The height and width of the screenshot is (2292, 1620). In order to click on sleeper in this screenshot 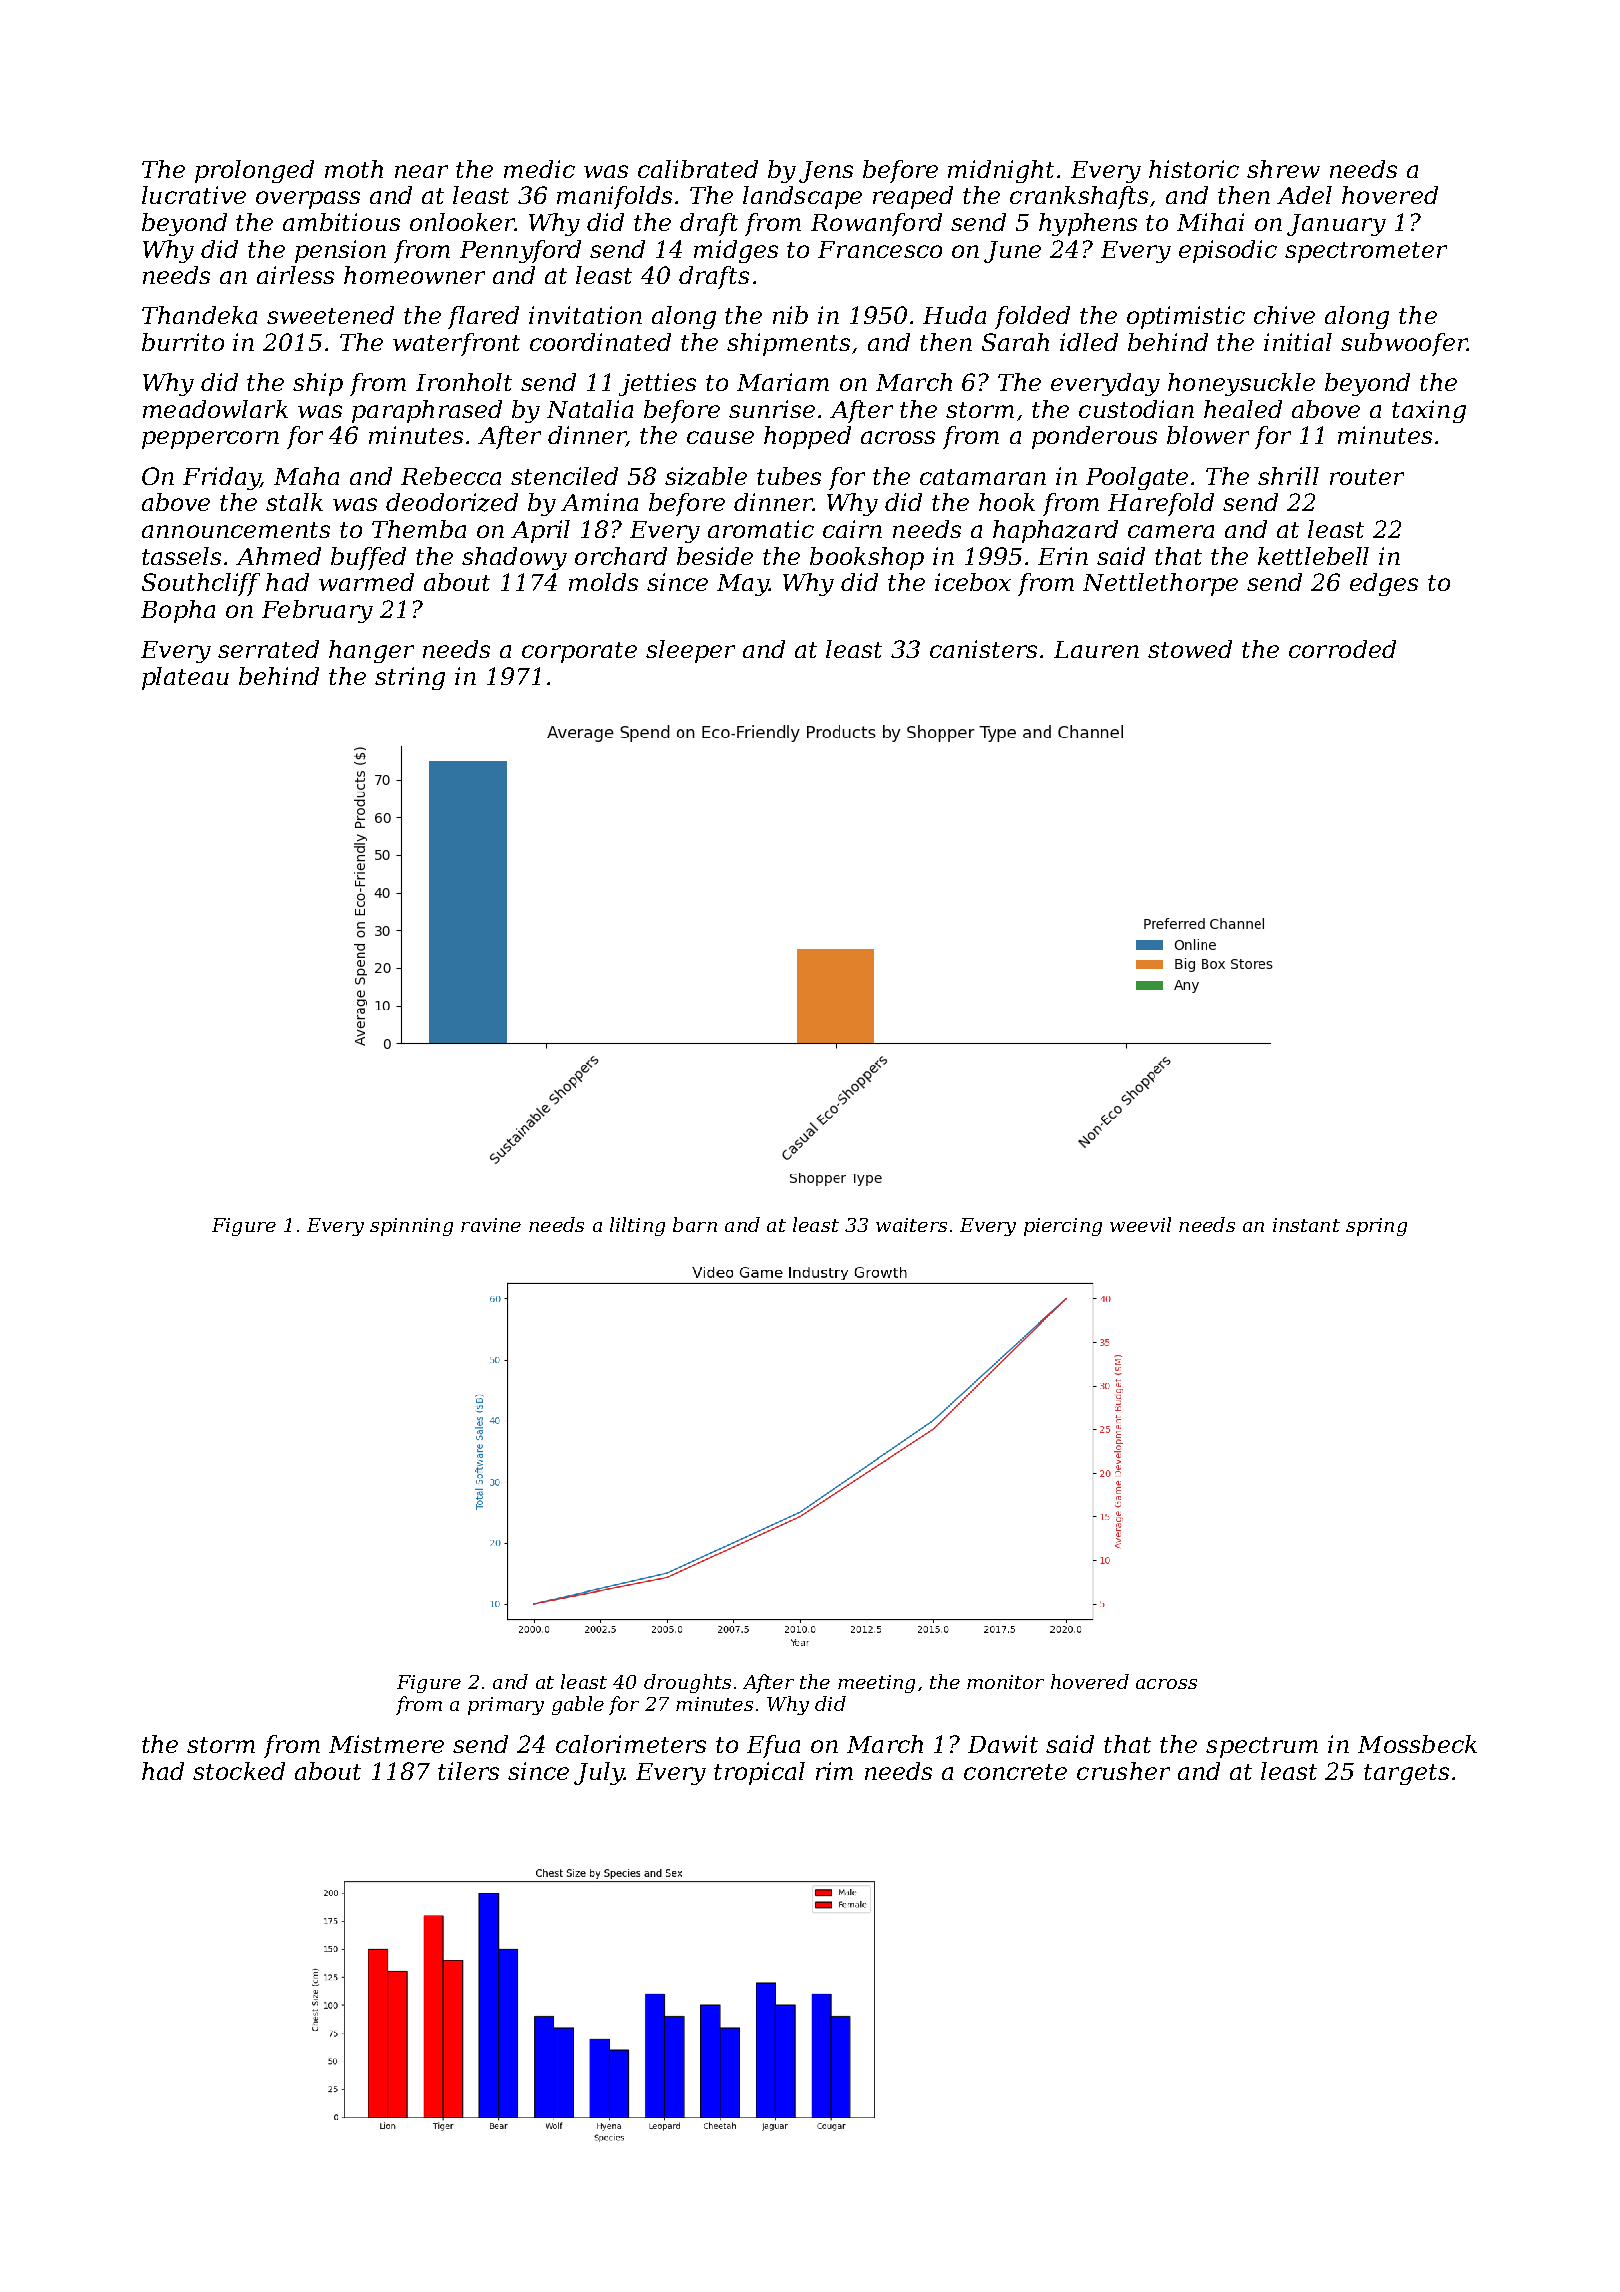, I will do `click(690, 651)`.
